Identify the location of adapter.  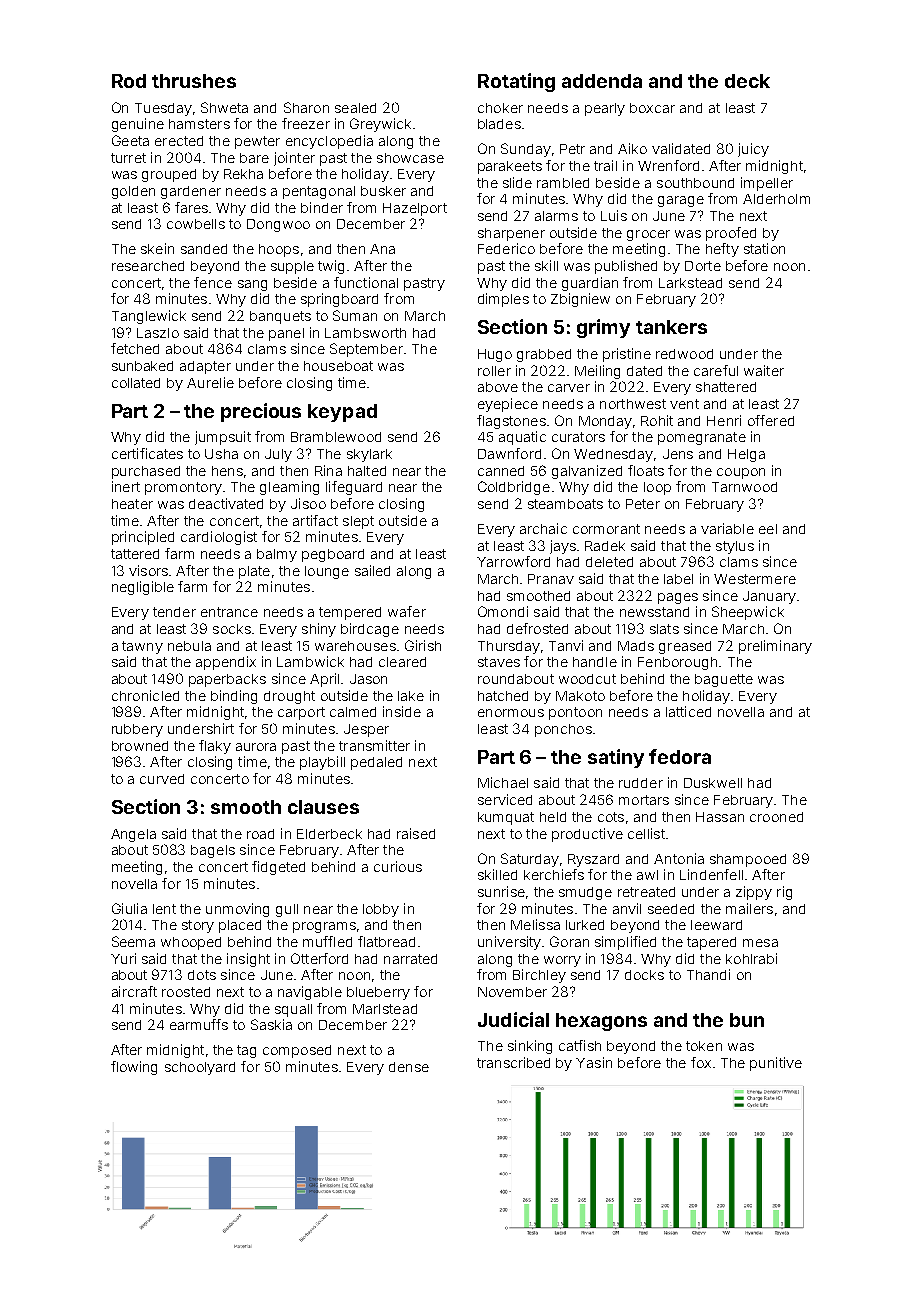
(205, 367).
